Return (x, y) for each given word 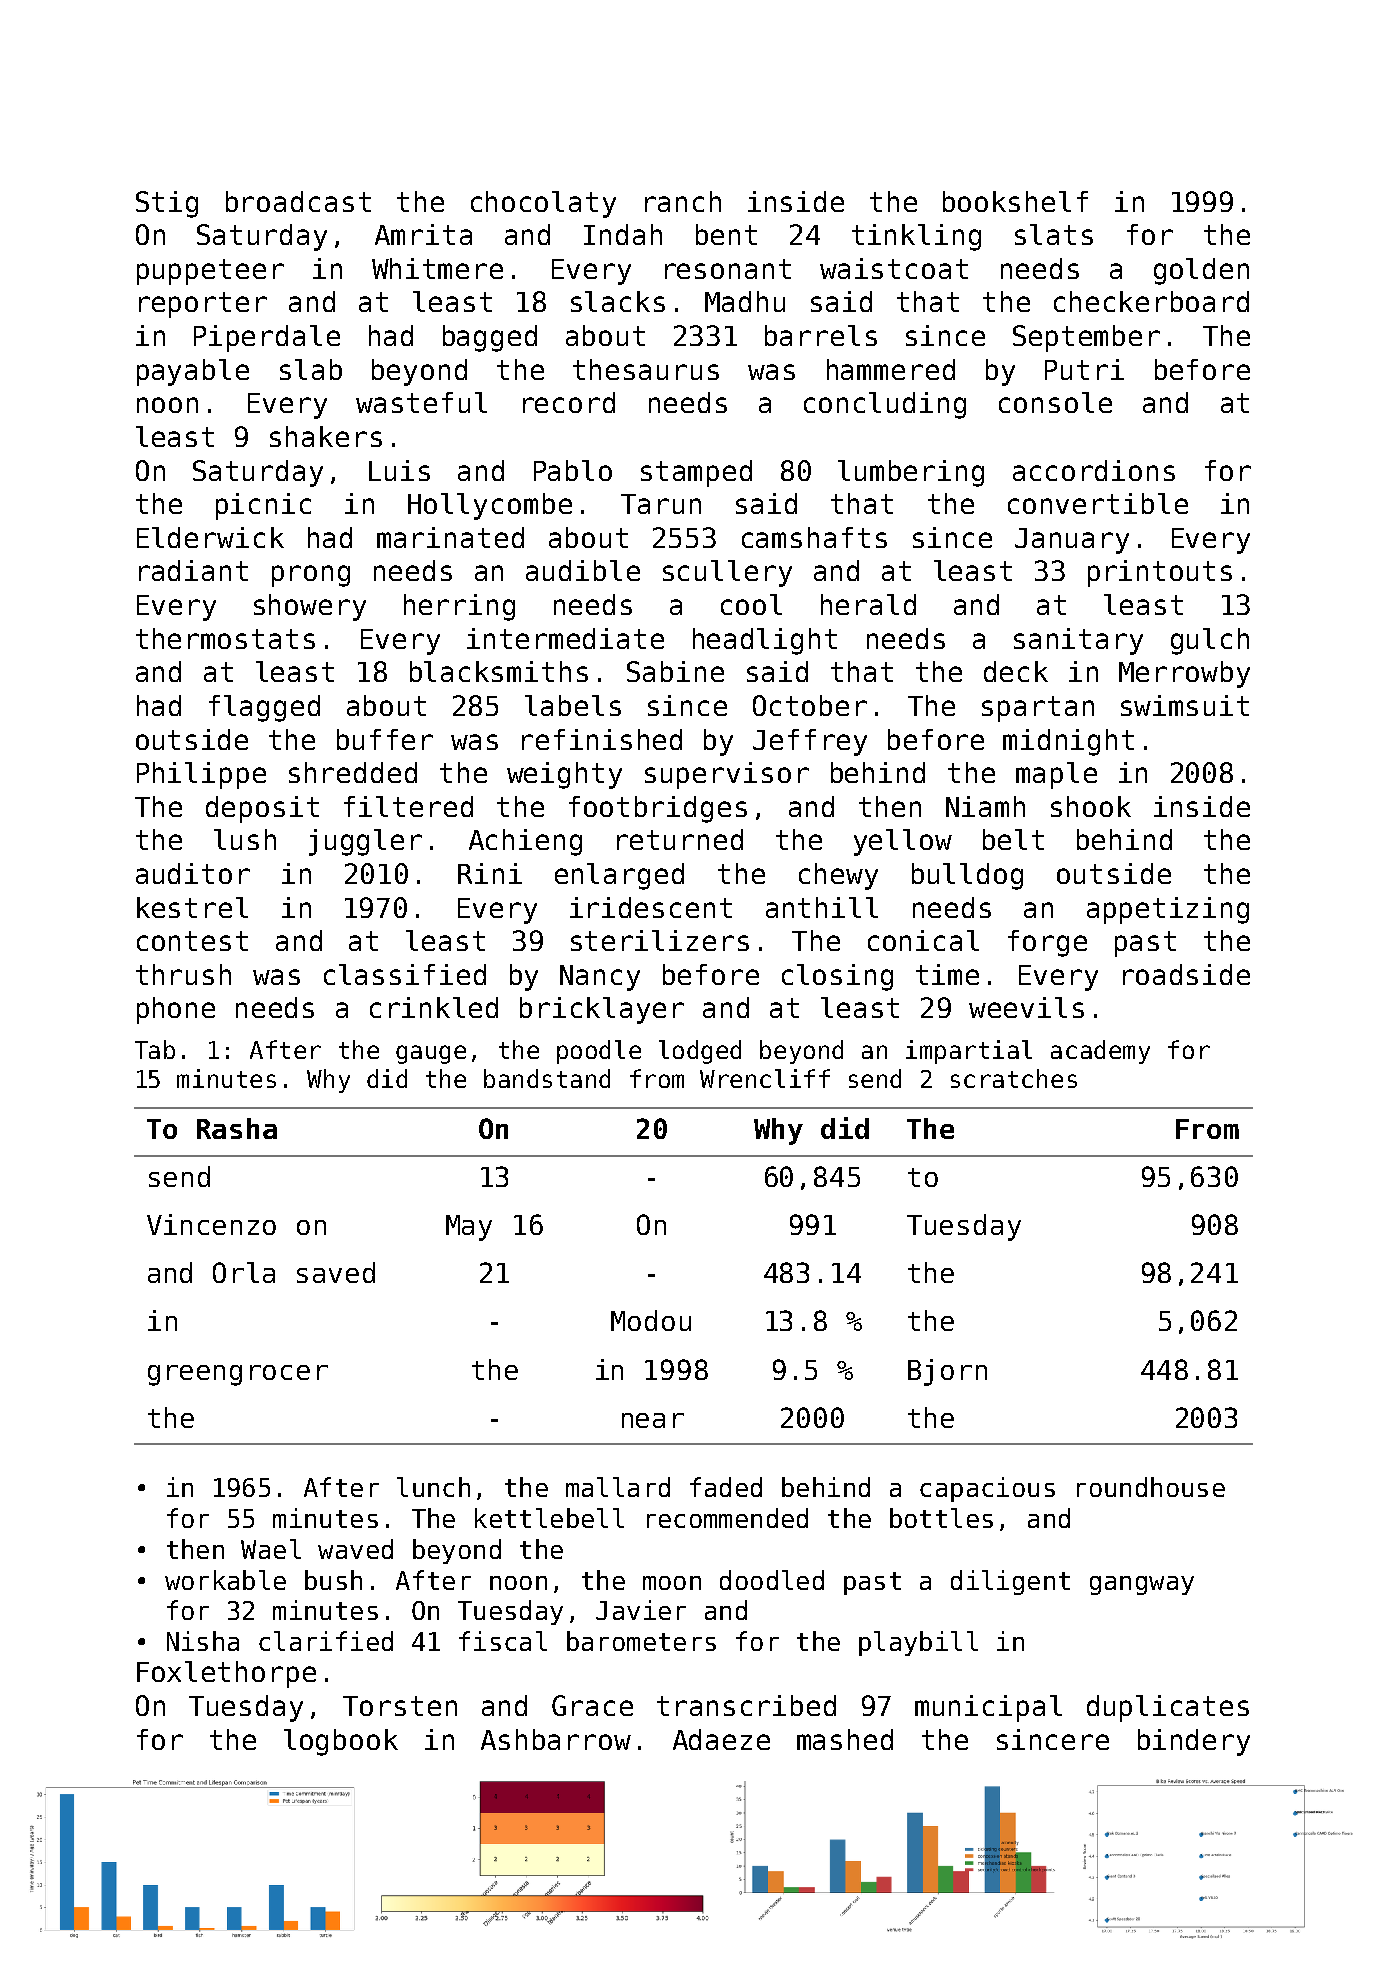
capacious (987, 1489)
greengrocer (238, 1375)
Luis (399, 470)
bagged (490, 338)
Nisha (203, 1641)
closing (837, 977)
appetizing (1168, 910)
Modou (651, 1320)
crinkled (434, 1007)
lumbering (911, 473)
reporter (203, 305)
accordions (1094, 470)
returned (680, 839)
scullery (727, 573)
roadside (1186, 974)
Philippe (201, 775)
